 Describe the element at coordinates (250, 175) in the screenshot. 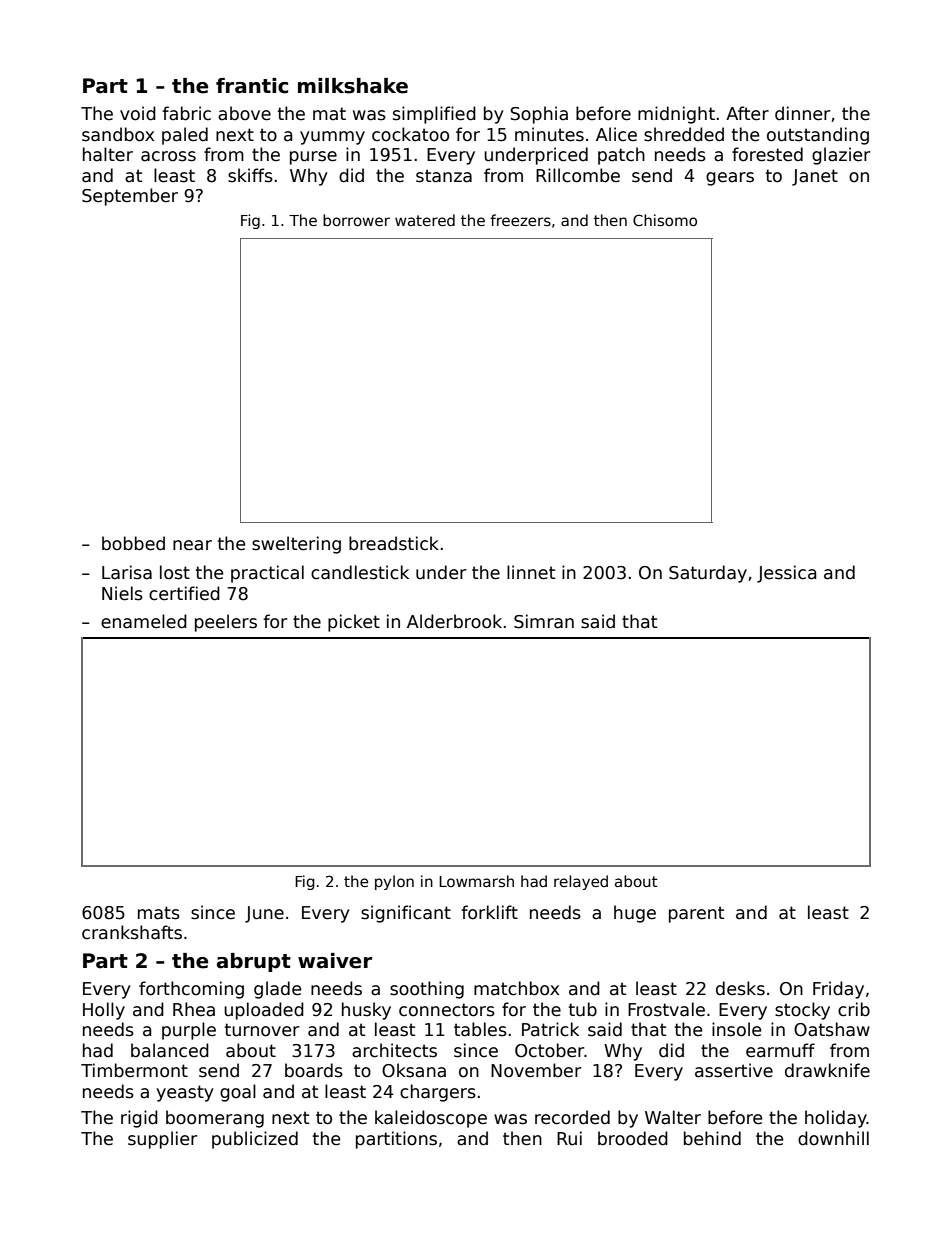

I see `skiffs` at that location.
